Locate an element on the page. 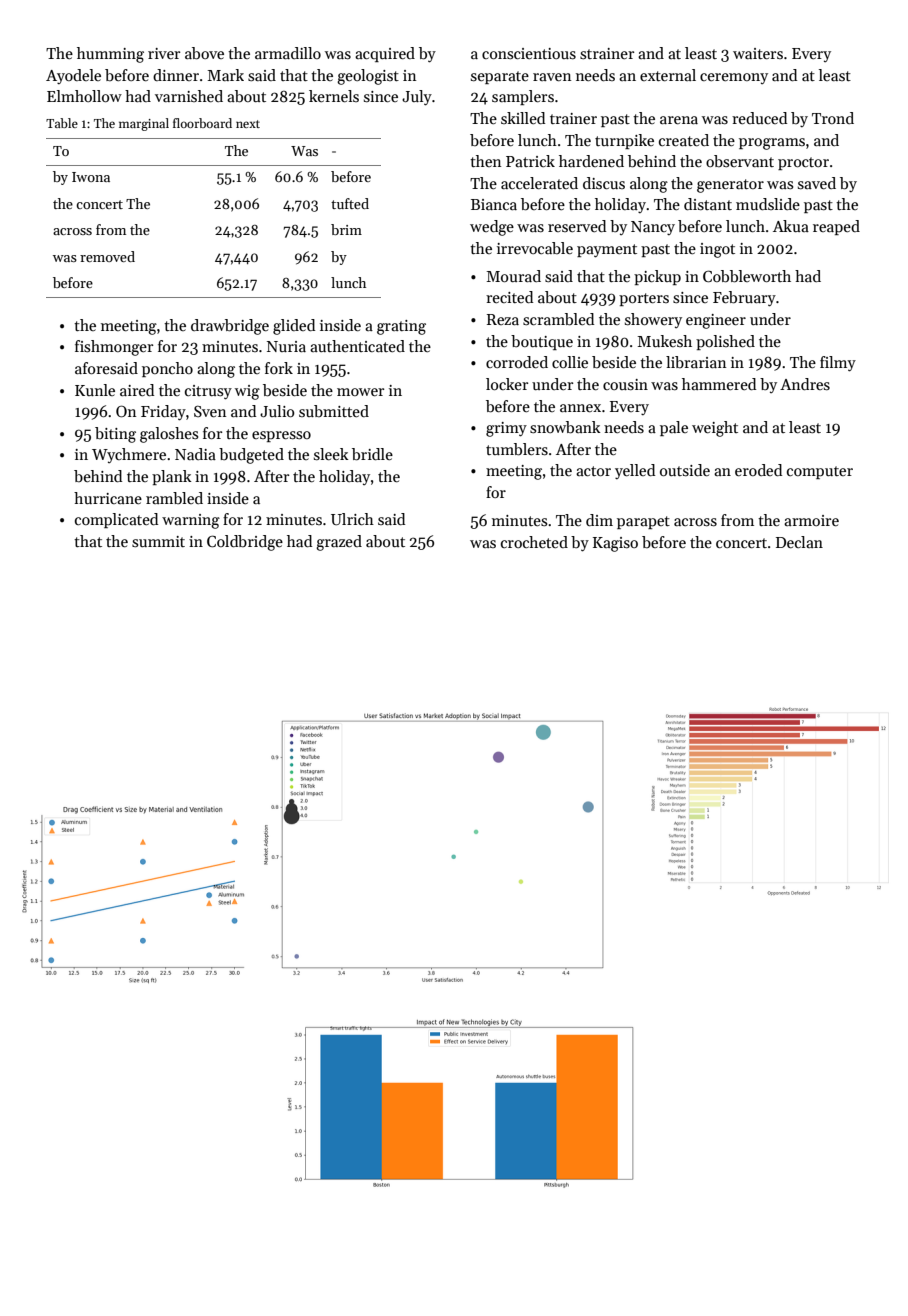 This page has height=1316, width=908. grazed is located at coordinates (339, 543).
